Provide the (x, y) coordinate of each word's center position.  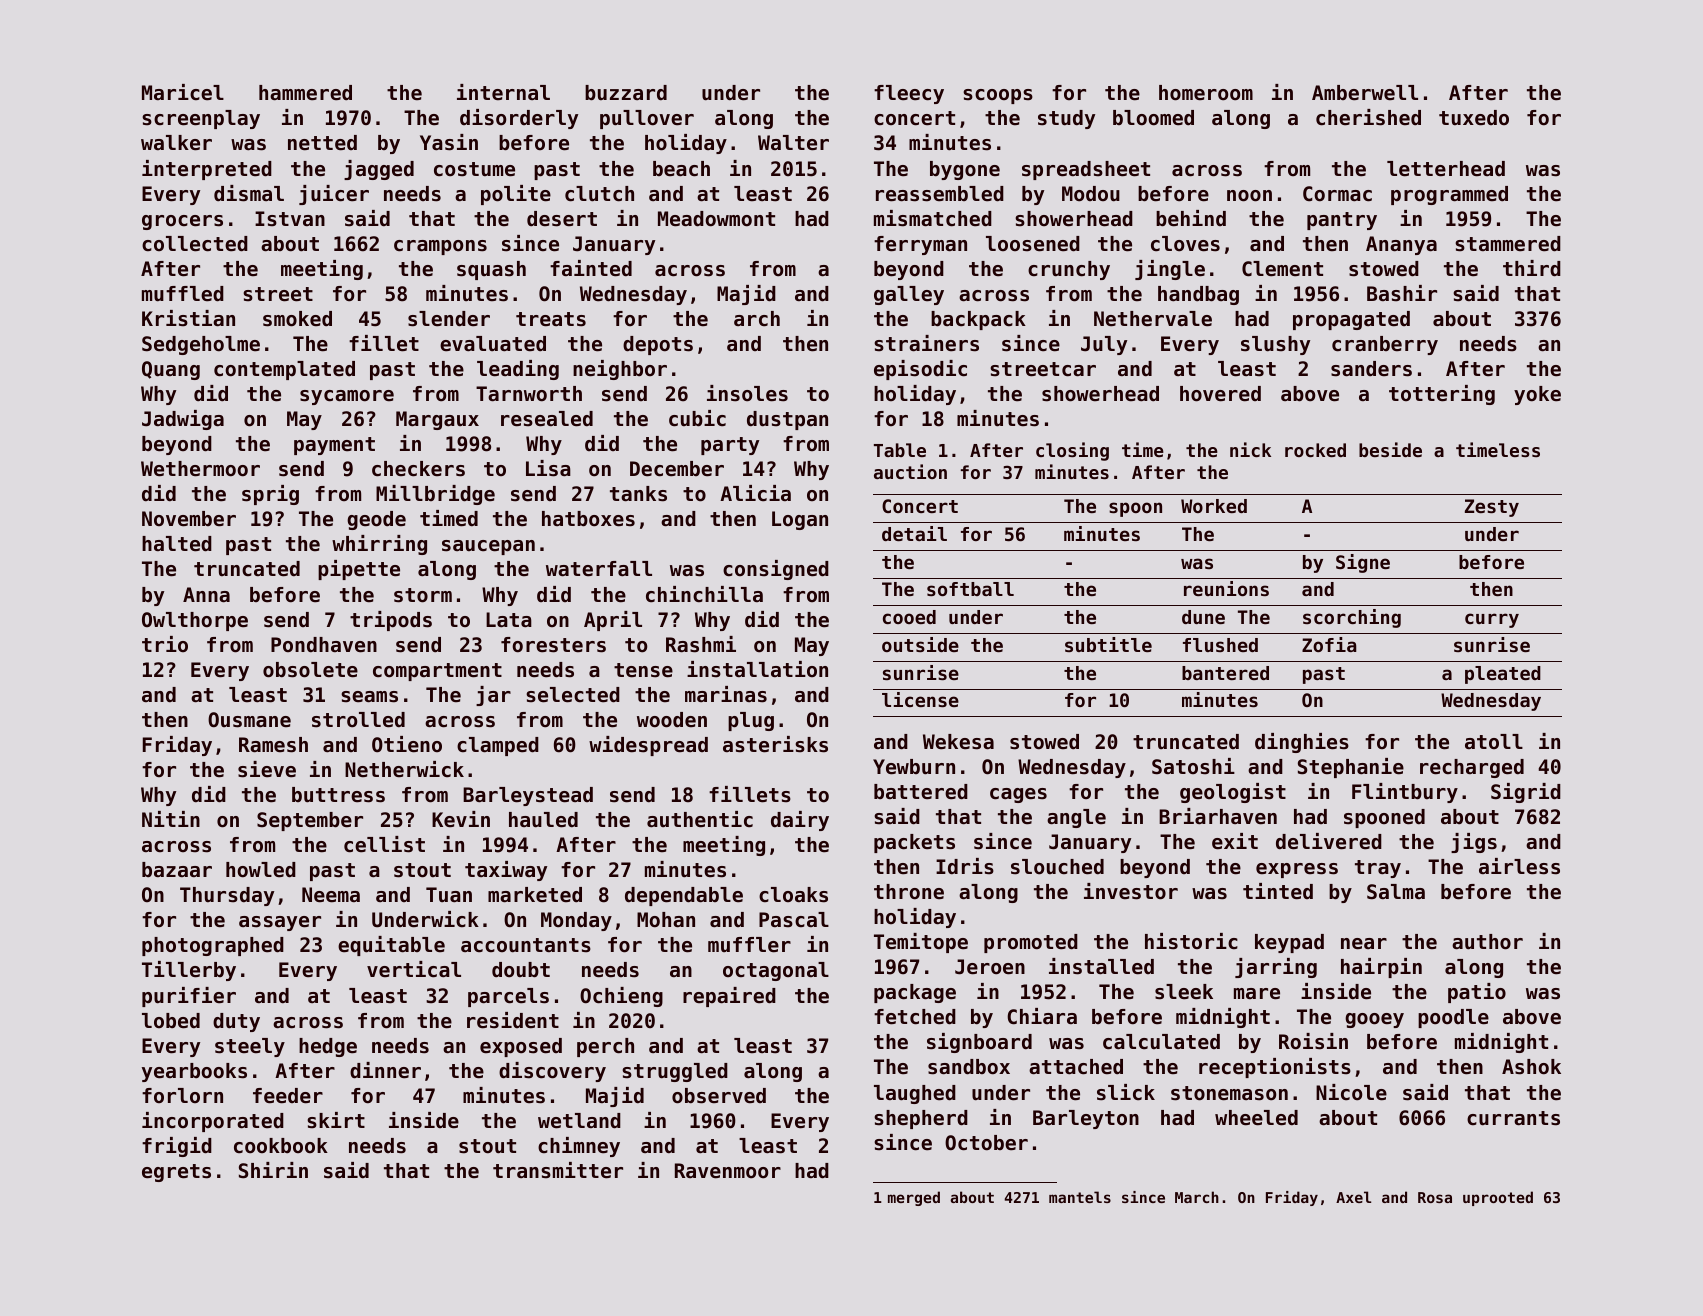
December (677, 469)
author (1487, 942)
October (986, 1143)
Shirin (273, 1170)
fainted (591, 268)
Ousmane (249, 720)
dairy (800, 821)
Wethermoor (200, 469)
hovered (1220, 394)
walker (176, 143)
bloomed (1153, 118)
